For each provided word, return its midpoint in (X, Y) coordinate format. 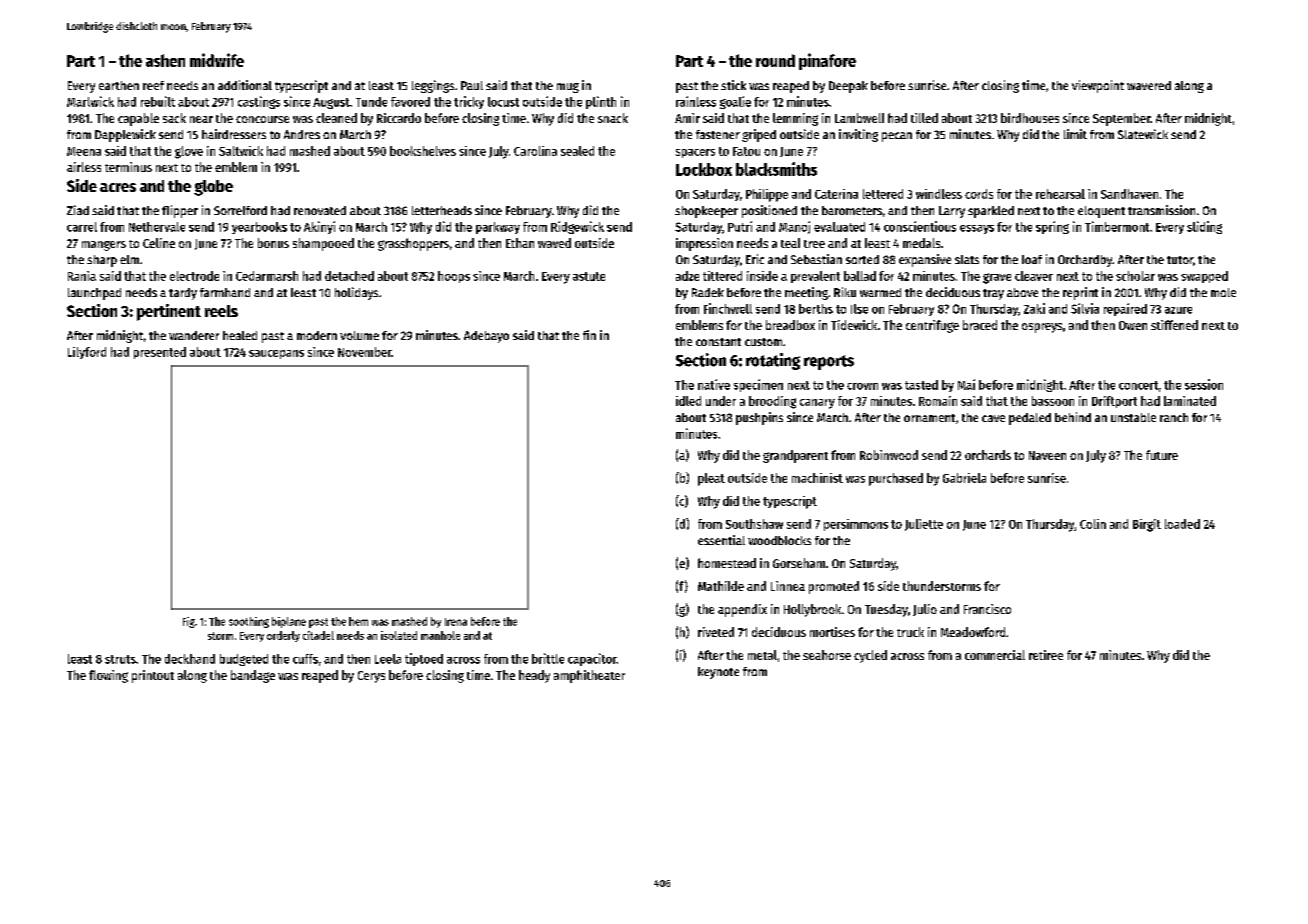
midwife (217, 60)
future (1162, 455)
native (714, 384)
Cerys (371, 677)
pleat (711, 479)
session (1204, 384)
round (775, 60)
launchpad (94, 294)
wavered (1149, 85)
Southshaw (754, 524)
